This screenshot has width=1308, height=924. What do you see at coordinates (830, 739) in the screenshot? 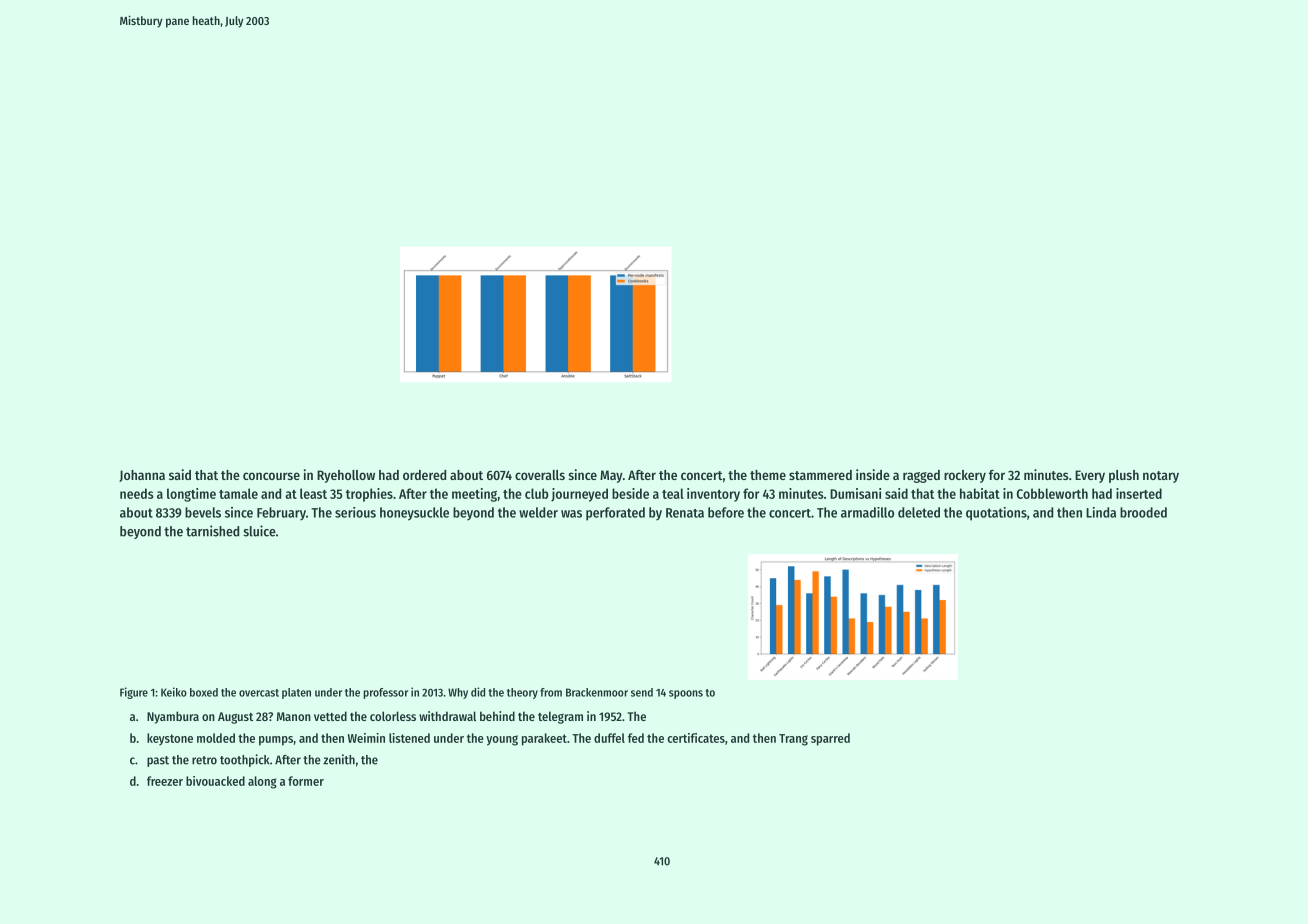
I see `sparred` at bounding box center [830, 739].
